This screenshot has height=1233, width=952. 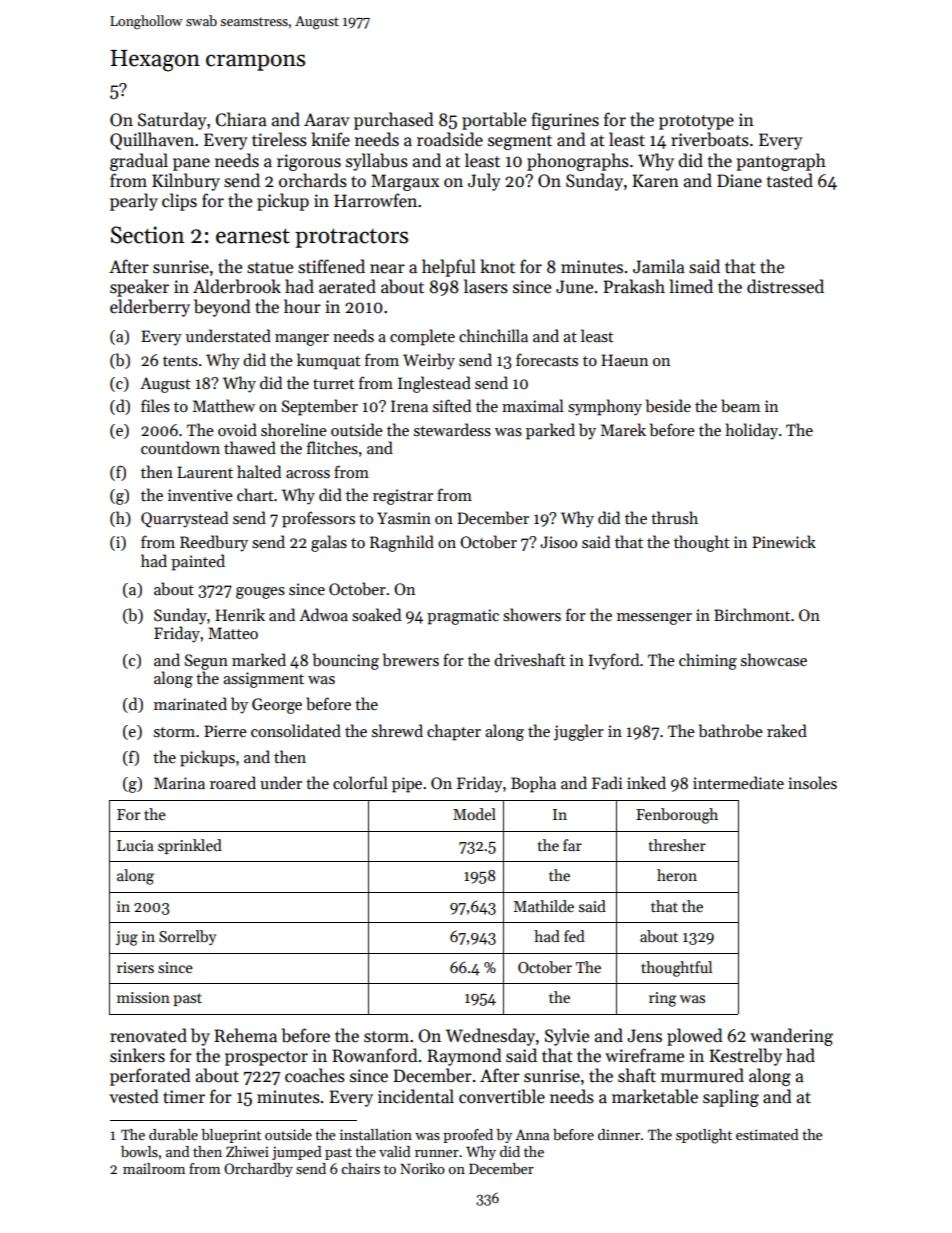 What do you see at coordinates (544, 906) in the screenshot?
I see `Mathilde` at bounding box center [544, 906].
